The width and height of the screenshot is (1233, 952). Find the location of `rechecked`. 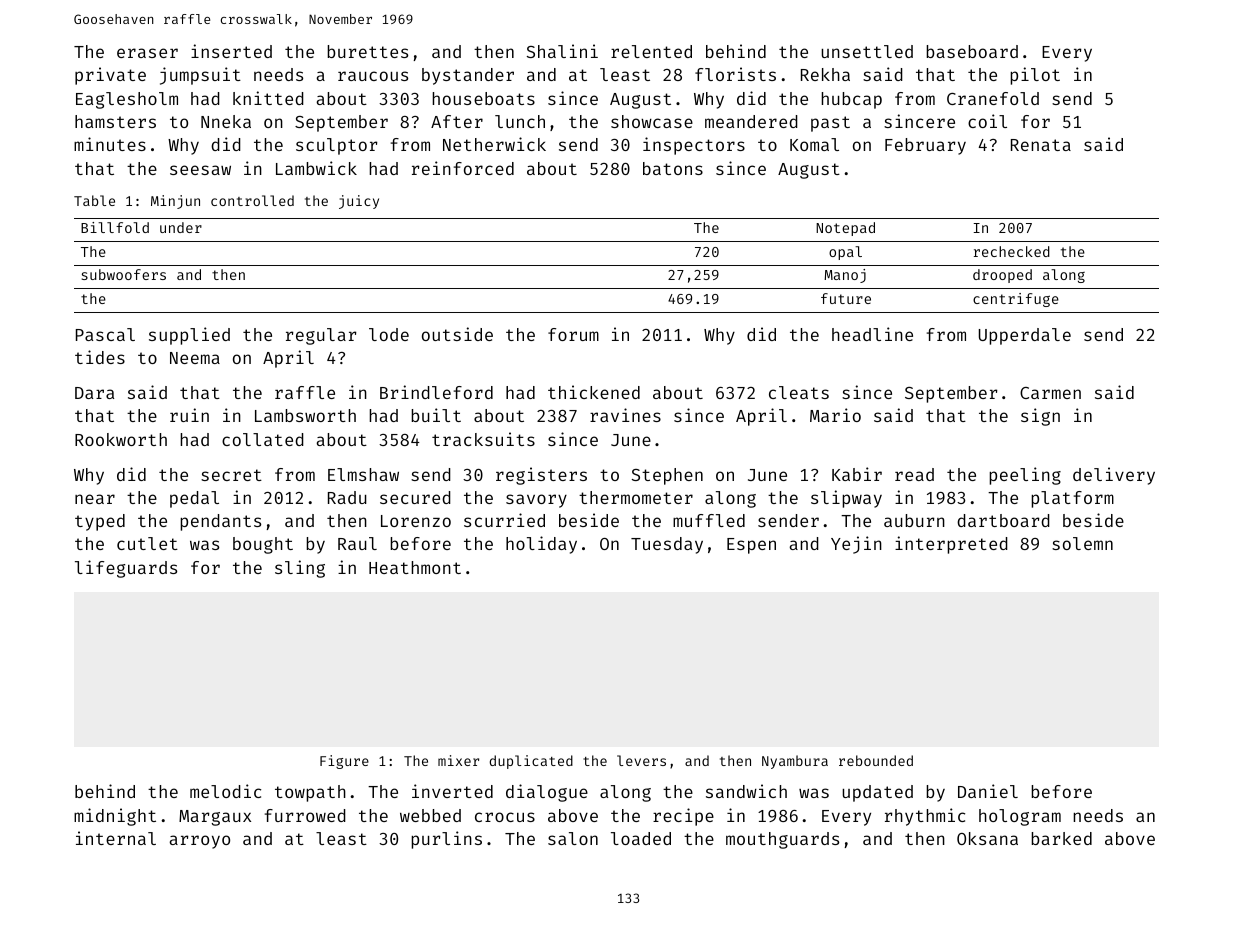

rechecked is located at coordinates (1012, 251).
